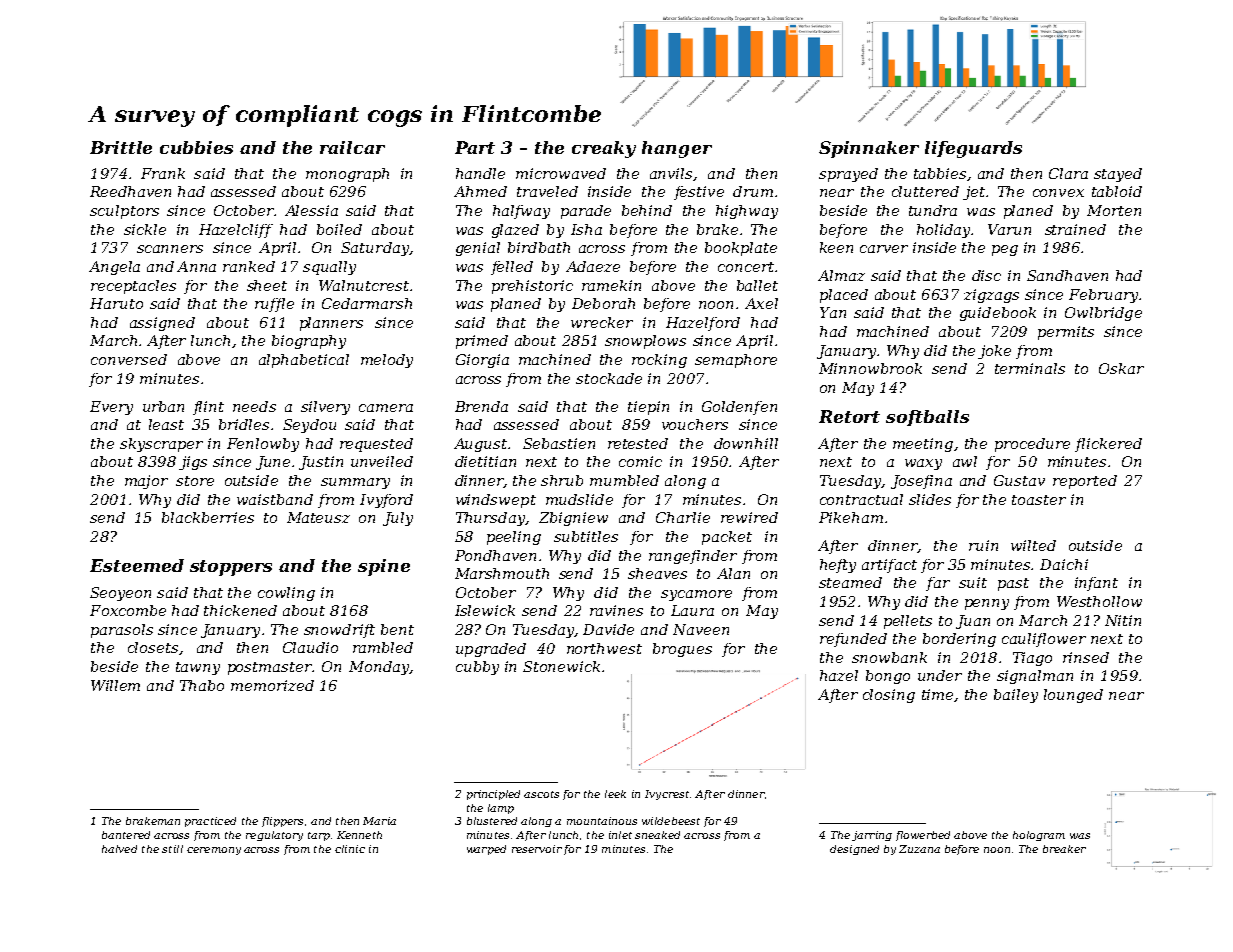 The height and width of the screenshot is (952, 1233). Describe the element at coordinates (844, 296) in the screenshot. I see `placed` at that location.
